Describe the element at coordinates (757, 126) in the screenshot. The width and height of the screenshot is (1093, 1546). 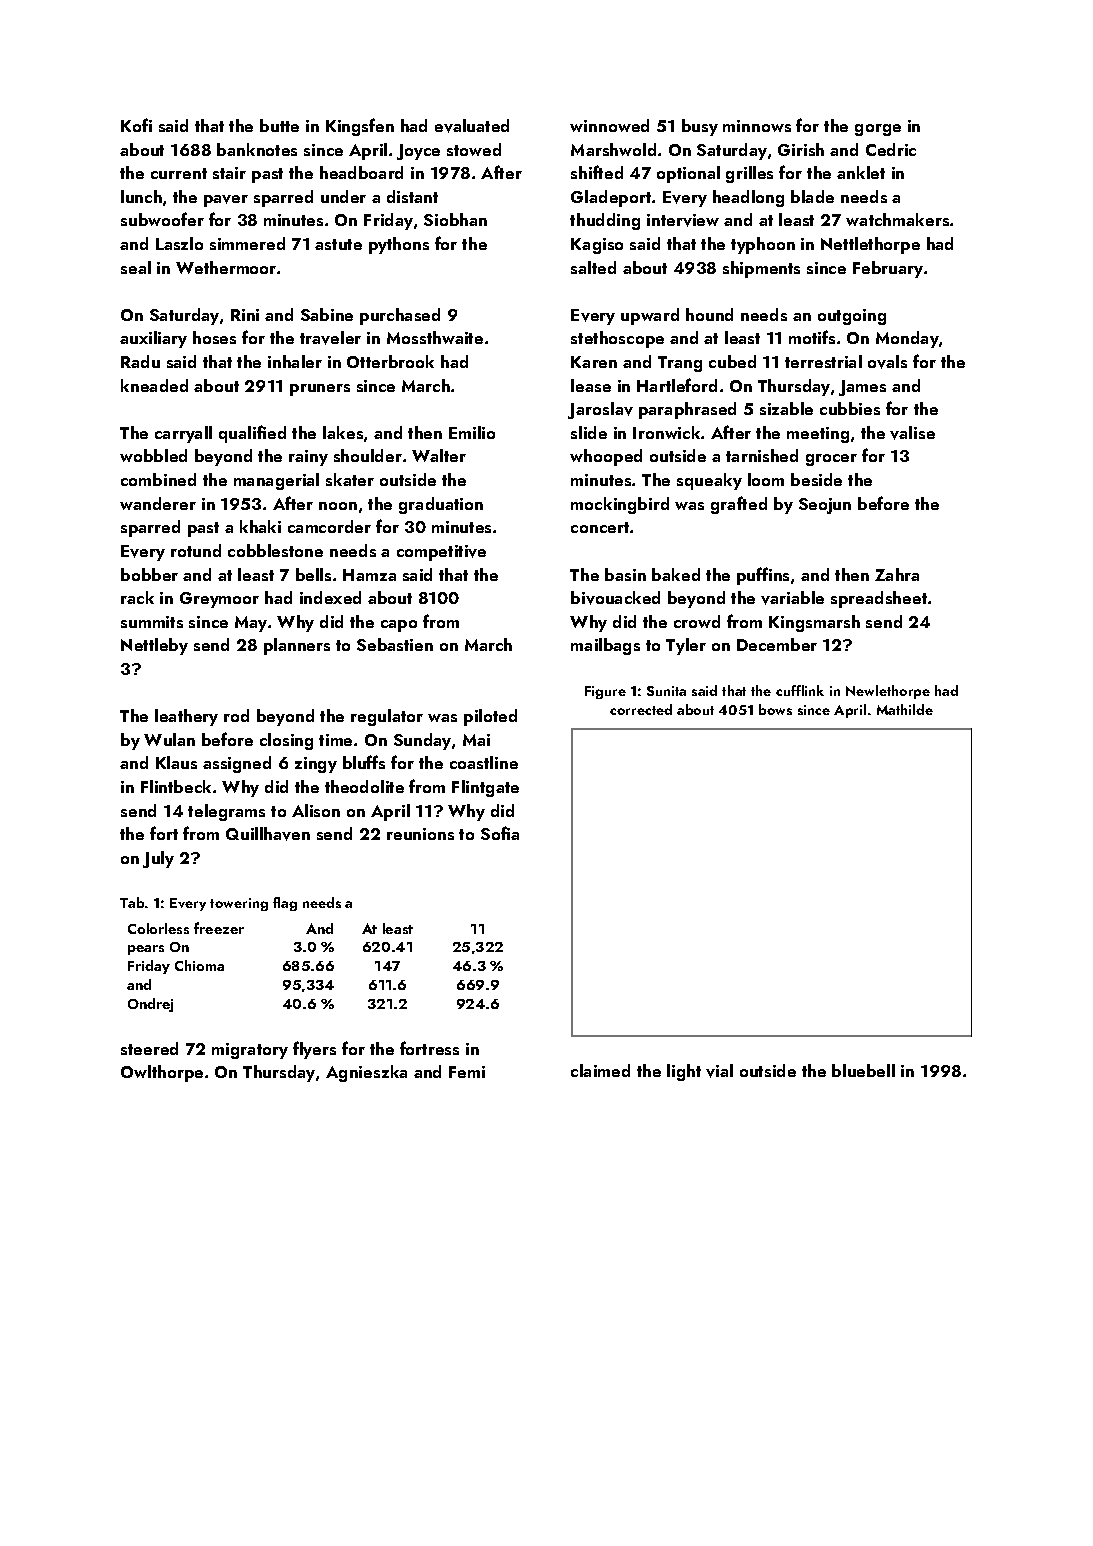
I see `minnows` at that location.
